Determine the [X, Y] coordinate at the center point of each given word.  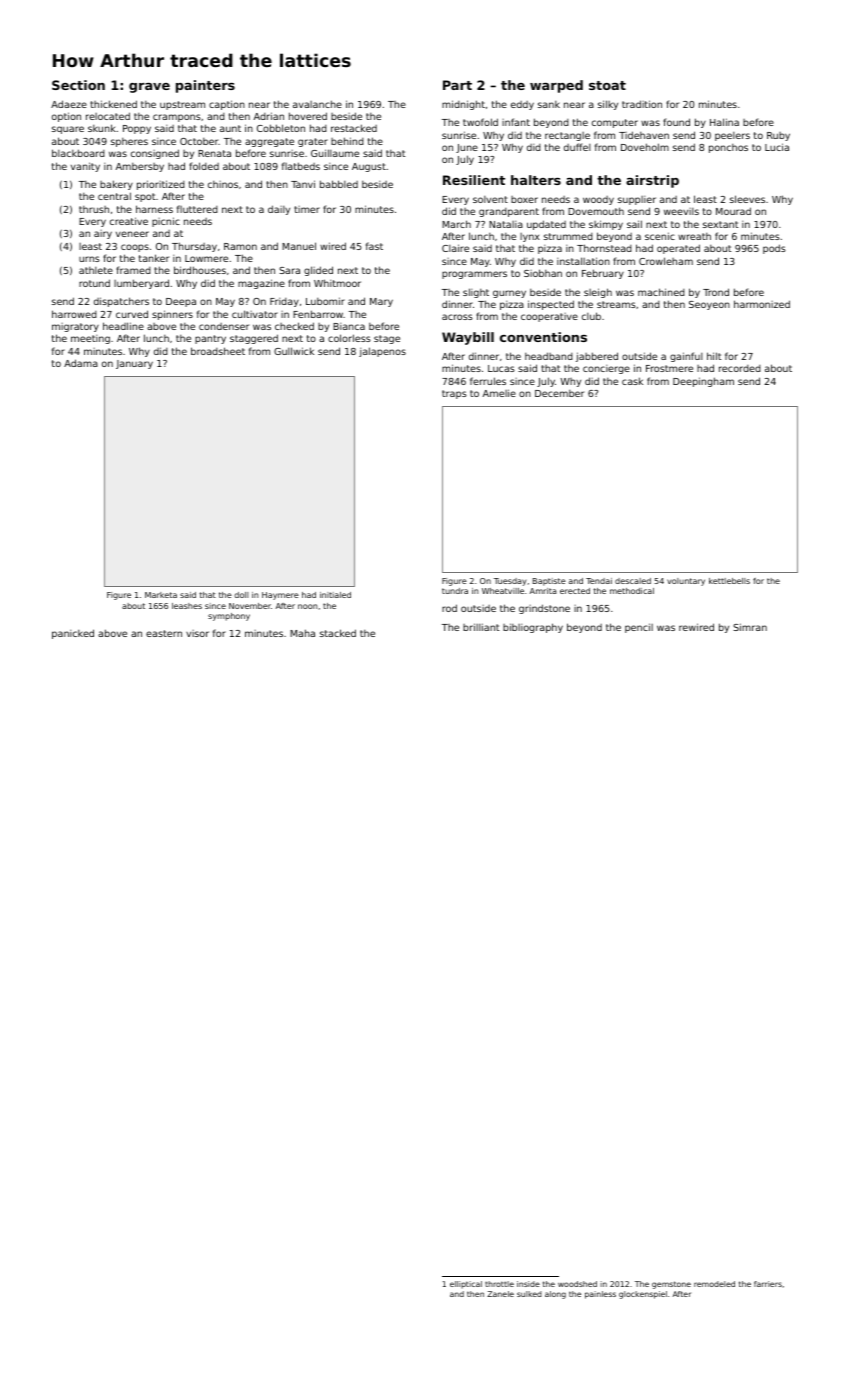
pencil [639, 628]
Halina [724, 122]
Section [78, 85]
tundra [455, 591]
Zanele [500, 1294]
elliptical [466, 1285]
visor [197, 633]
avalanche [317, 104]
